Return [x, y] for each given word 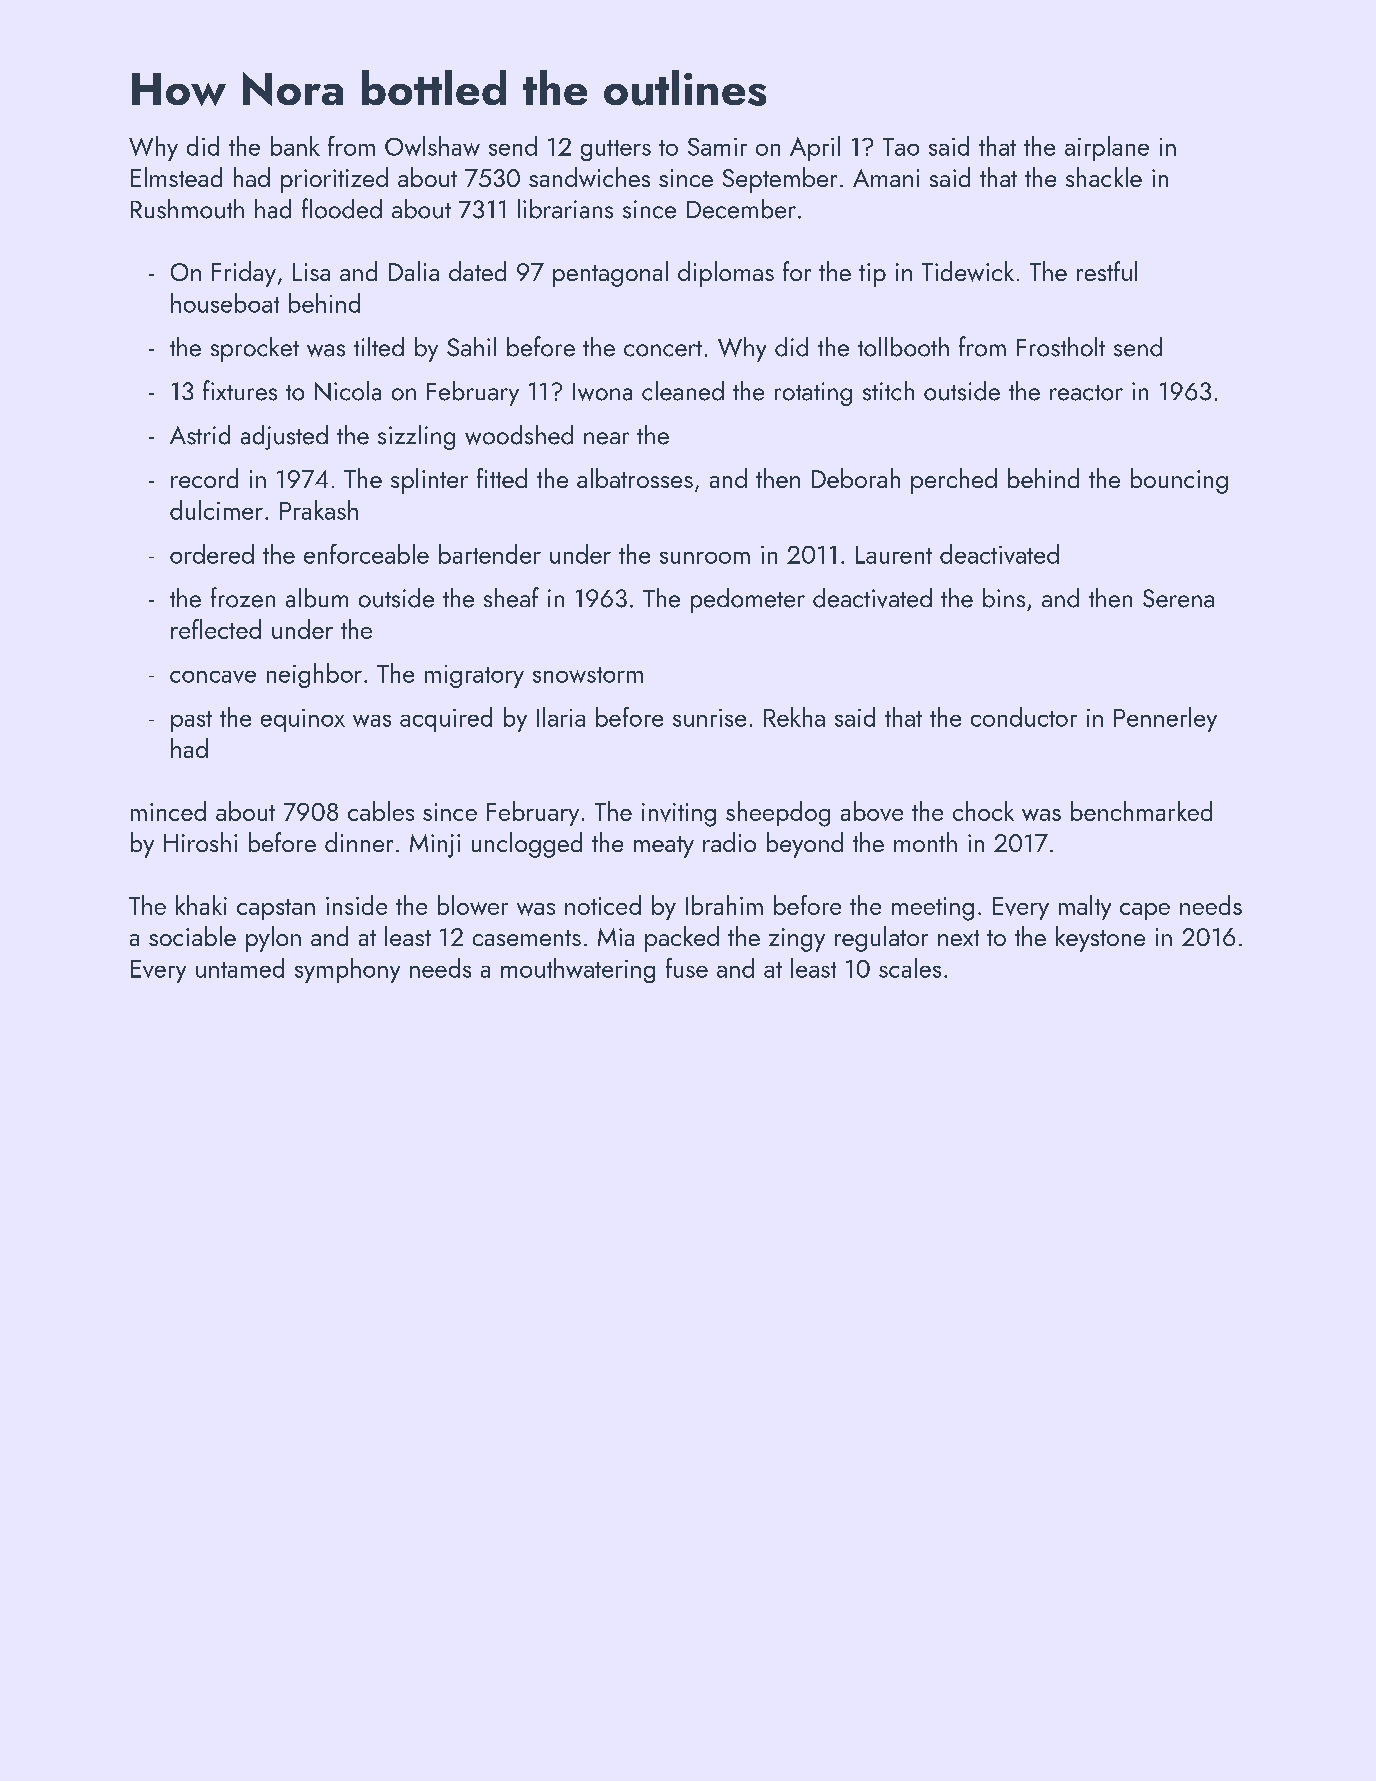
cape [1145, 911]
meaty [664, 847]
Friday [244, 274]
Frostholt [1061, 347]
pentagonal [610, 274]
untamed [240, 968]
